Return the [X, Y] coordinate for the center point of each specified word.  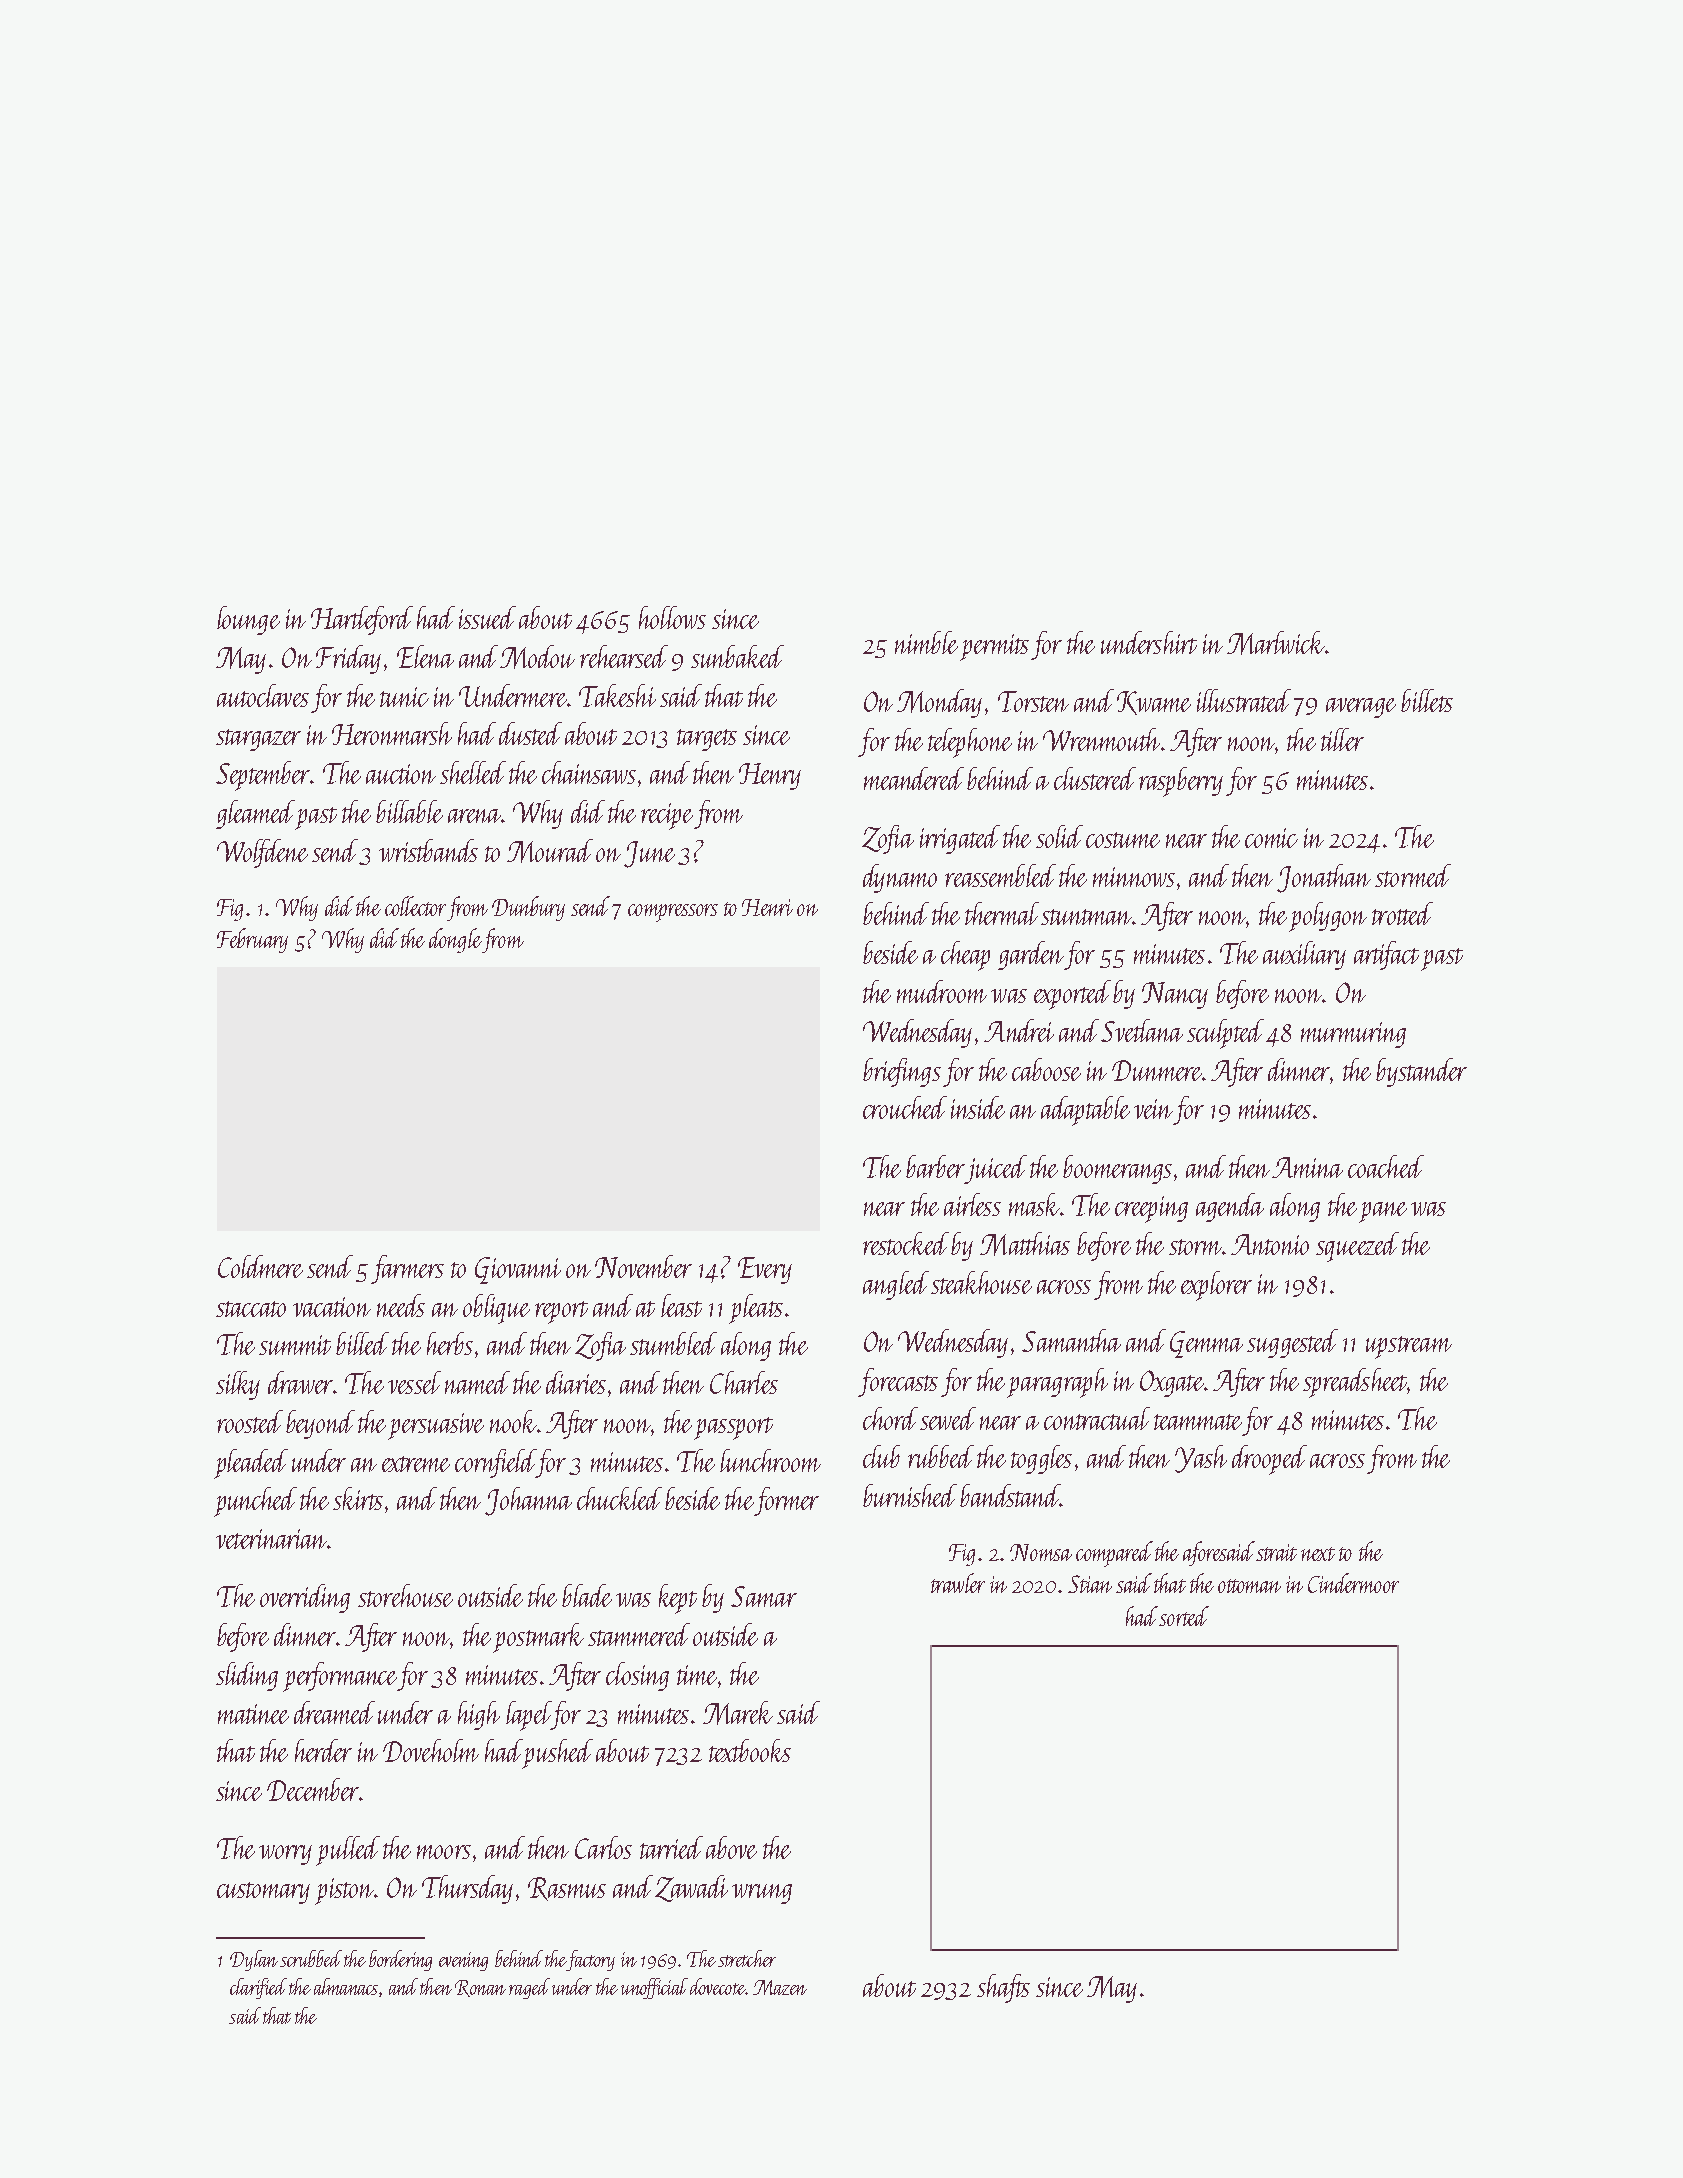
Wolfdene [262, 853]
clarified [258, 1988]
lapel [528, 1716]
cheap [965, 956]
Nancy [1175, 995]
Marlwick [1276, 643]
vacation [332, 1307]
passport [733, 1428]
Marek [738, 1713]
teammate [1198, 1422]
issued [487, 617]
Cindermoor [1353, 1583]
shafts [1003, 1988]
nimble [926, 642]
